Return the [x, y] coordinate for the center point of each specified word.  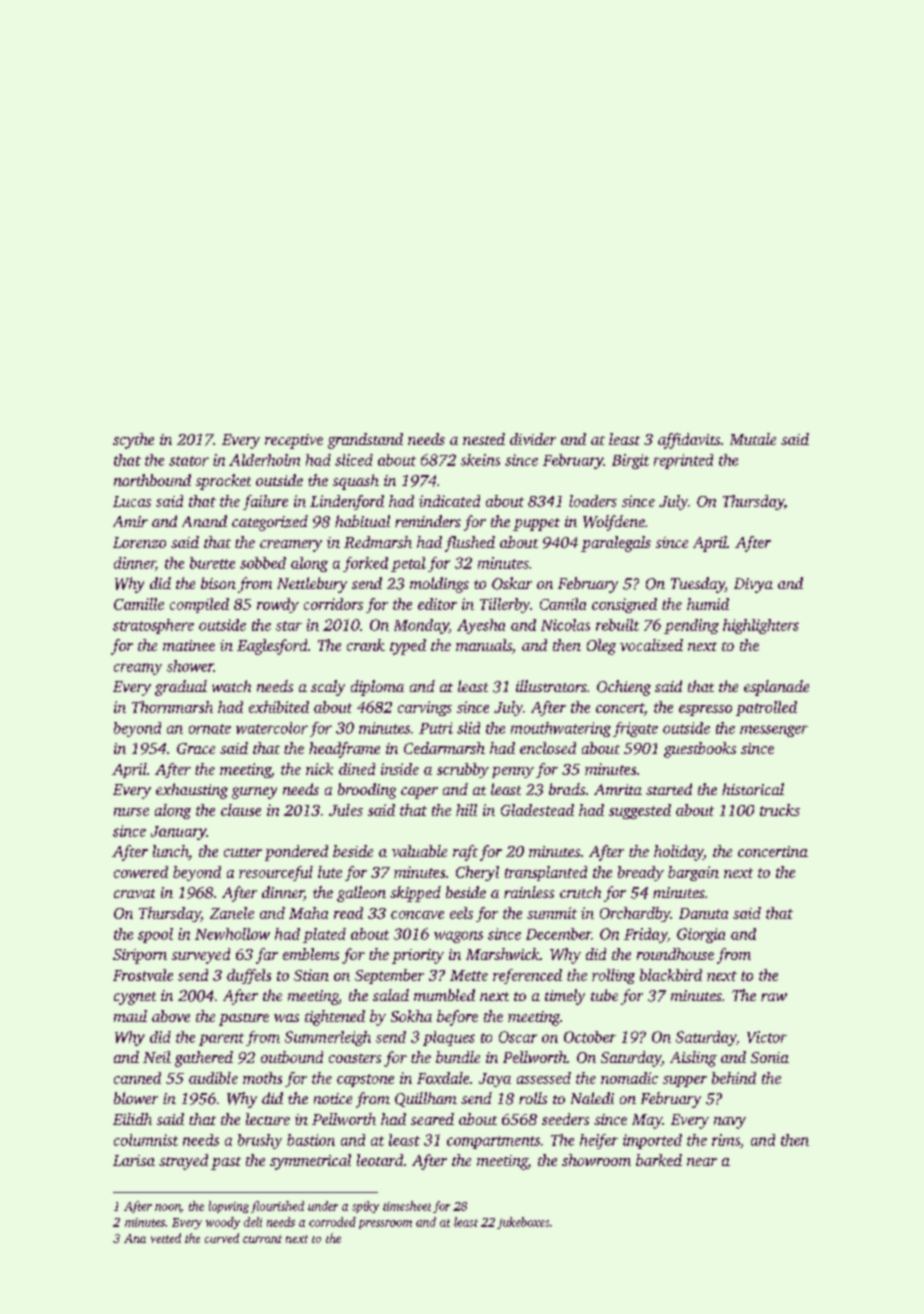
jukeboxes [523, 1223]
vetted [166, 1238]
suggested [640, 811]
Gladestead [537, 810]
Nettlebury [312, 585]
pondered [296, 853]
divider [533, 439]
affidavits [689, 441]
